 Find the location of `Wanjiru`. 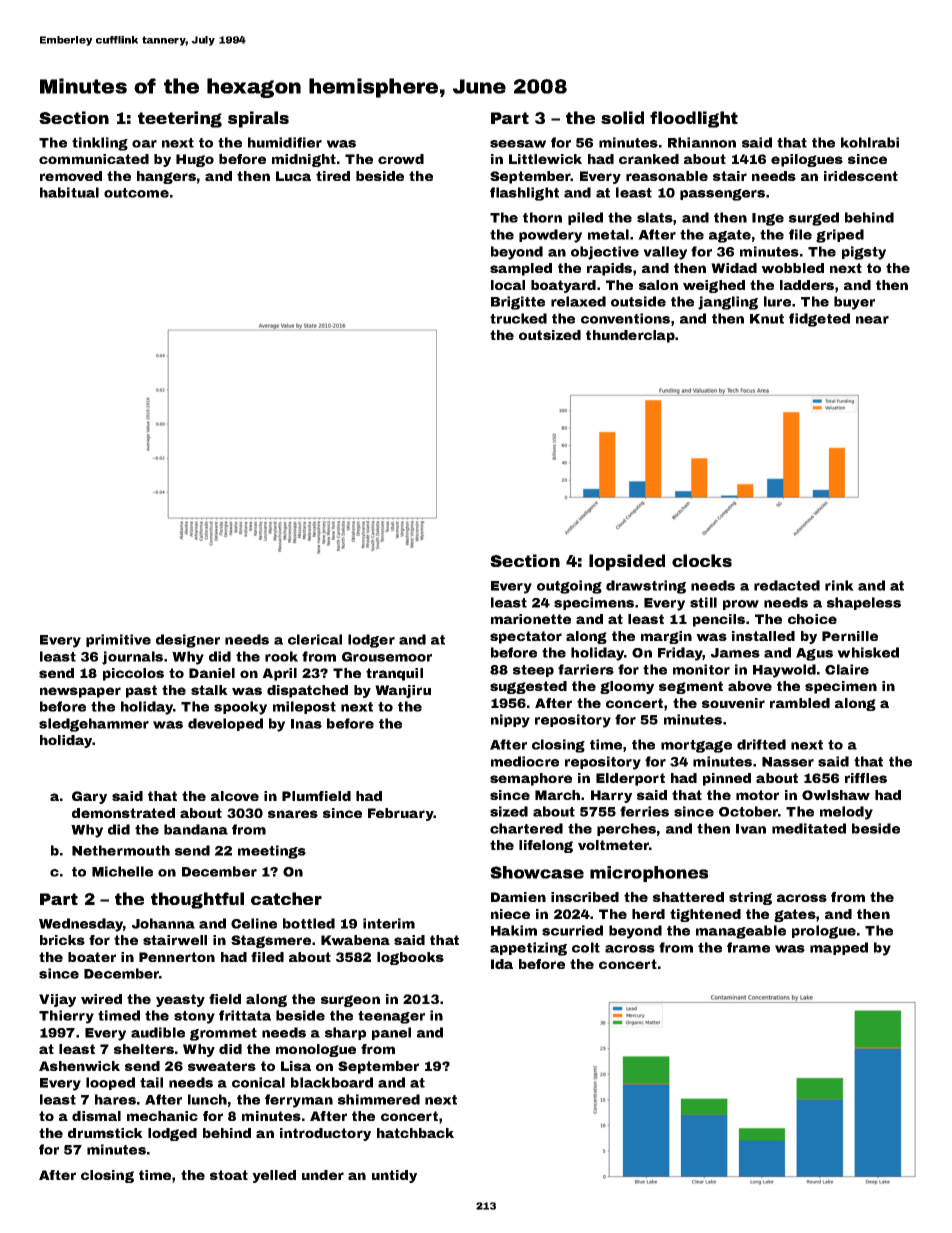

Wanjiru is located at coordinates (403, 691).
